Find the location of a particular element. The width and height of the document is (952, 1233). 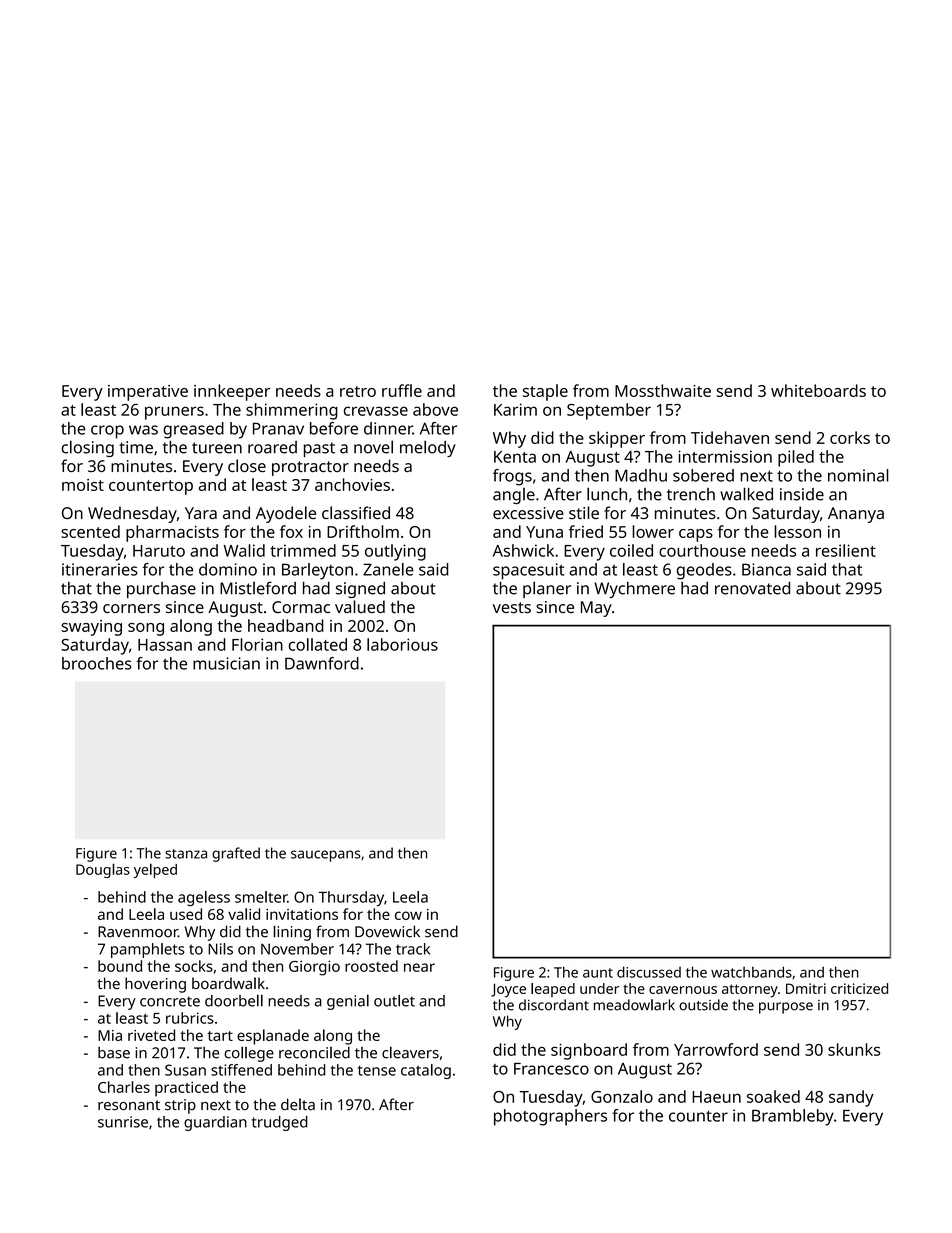

Douglas is located at coordinates (103, 870).
